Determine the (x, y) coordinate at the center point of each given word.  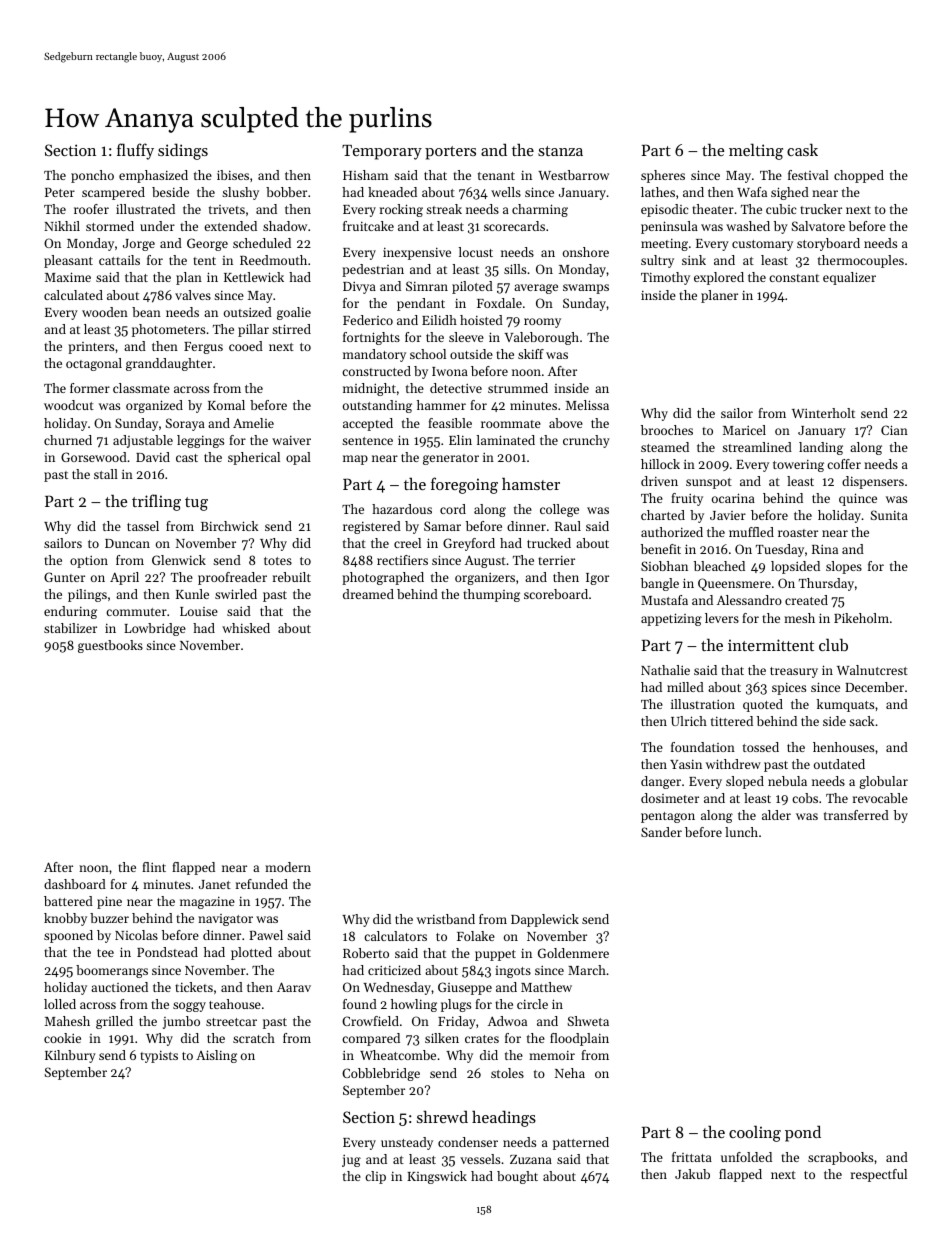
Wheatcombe (398, 1055)
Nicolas (136, 935)
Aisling (216, 1056)
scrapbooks (840, 1158)
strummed (518, 388)
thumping (491, 595)
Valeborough (541, 338)
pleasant (68, 261)
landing (821, 448)
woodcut (69, 405)
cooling (755, 1133)
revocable (880, 798)
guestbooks (110, 646)
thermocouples (861, 261)
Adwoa (507, 1021)
